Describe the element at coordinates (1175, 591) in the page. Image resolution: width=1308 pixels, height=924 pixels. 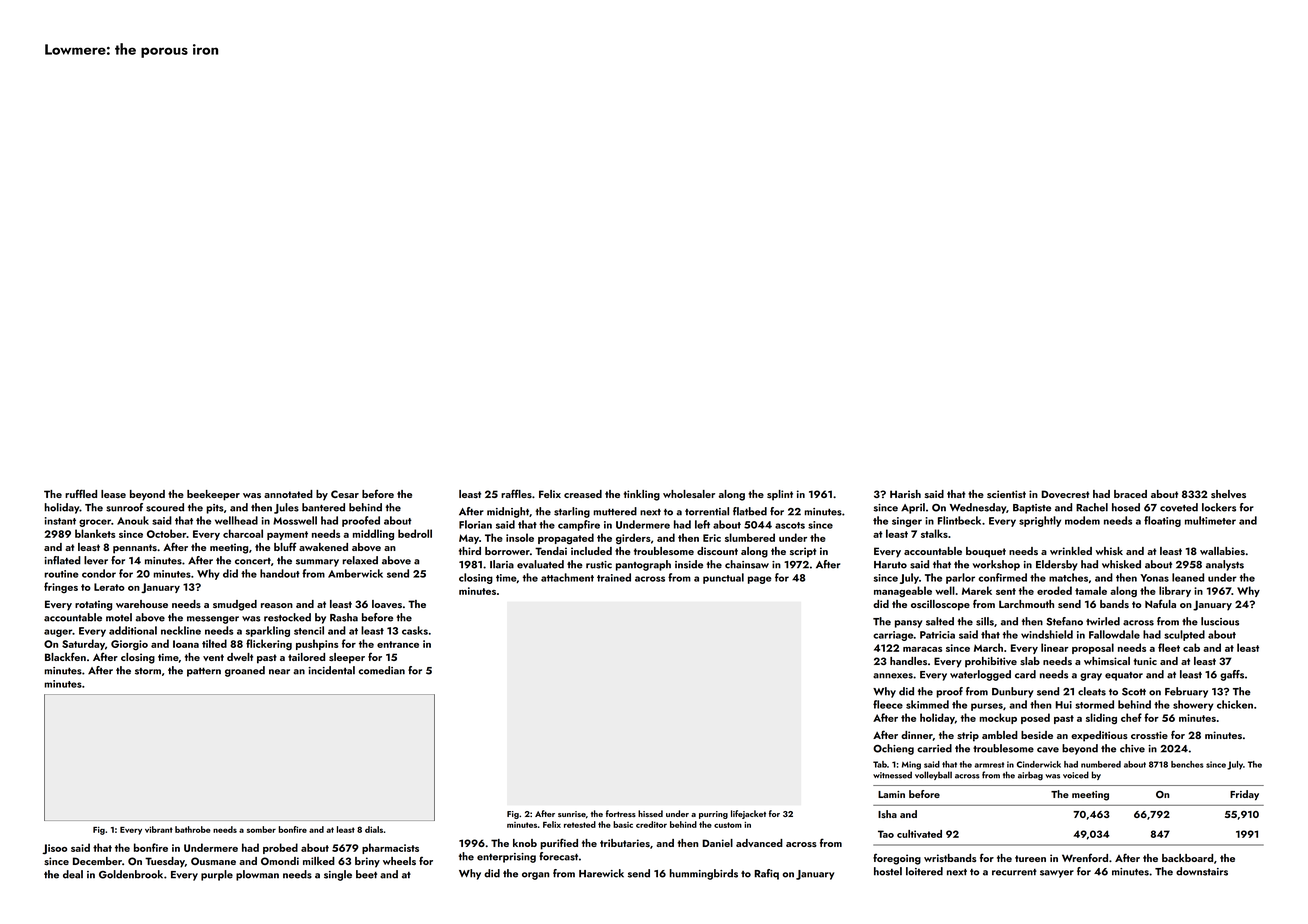
I see `library` at that location.
